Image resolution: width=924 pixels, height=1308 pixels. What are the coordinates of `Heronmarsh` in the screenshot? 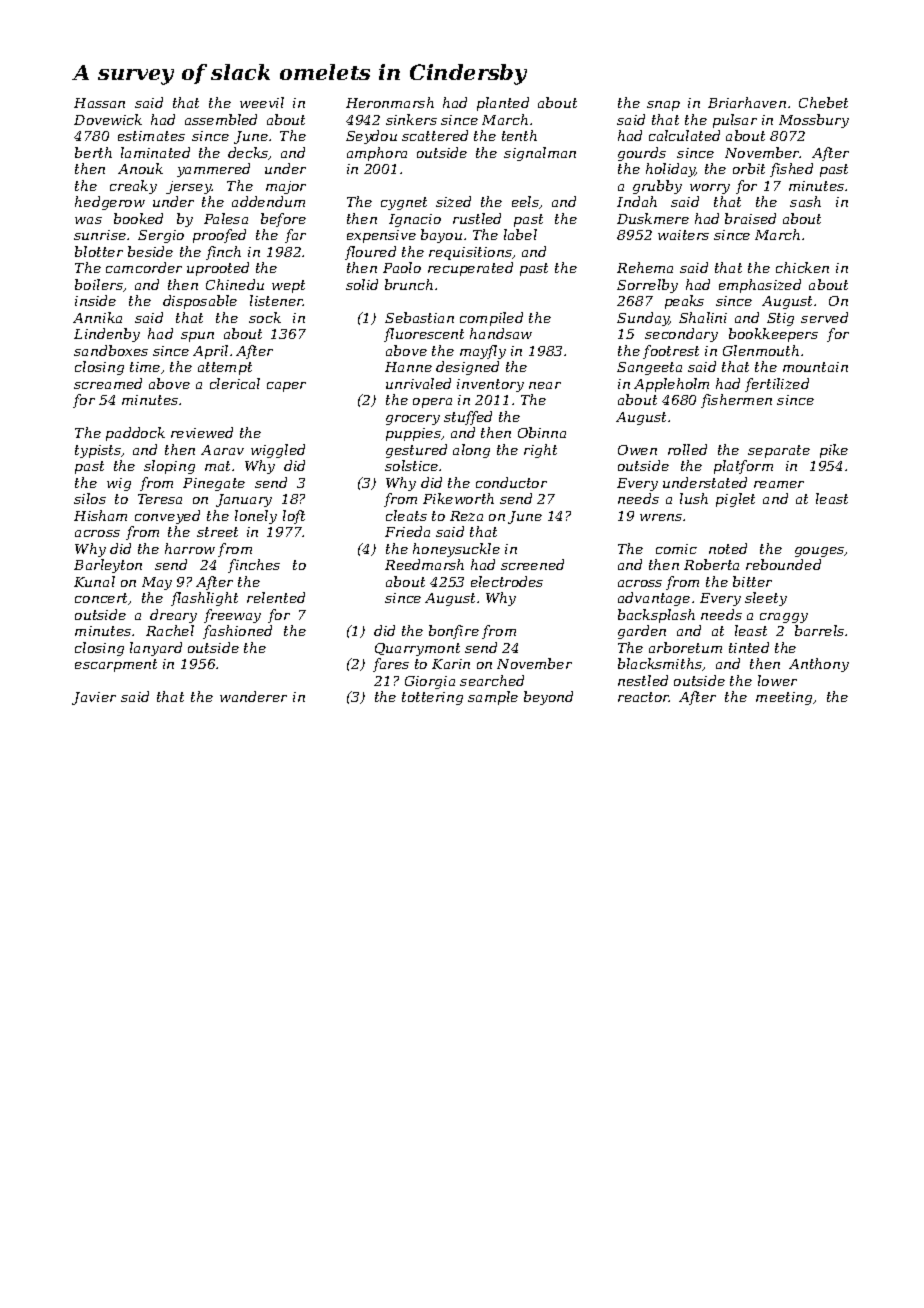 It's located at (390, 102).
